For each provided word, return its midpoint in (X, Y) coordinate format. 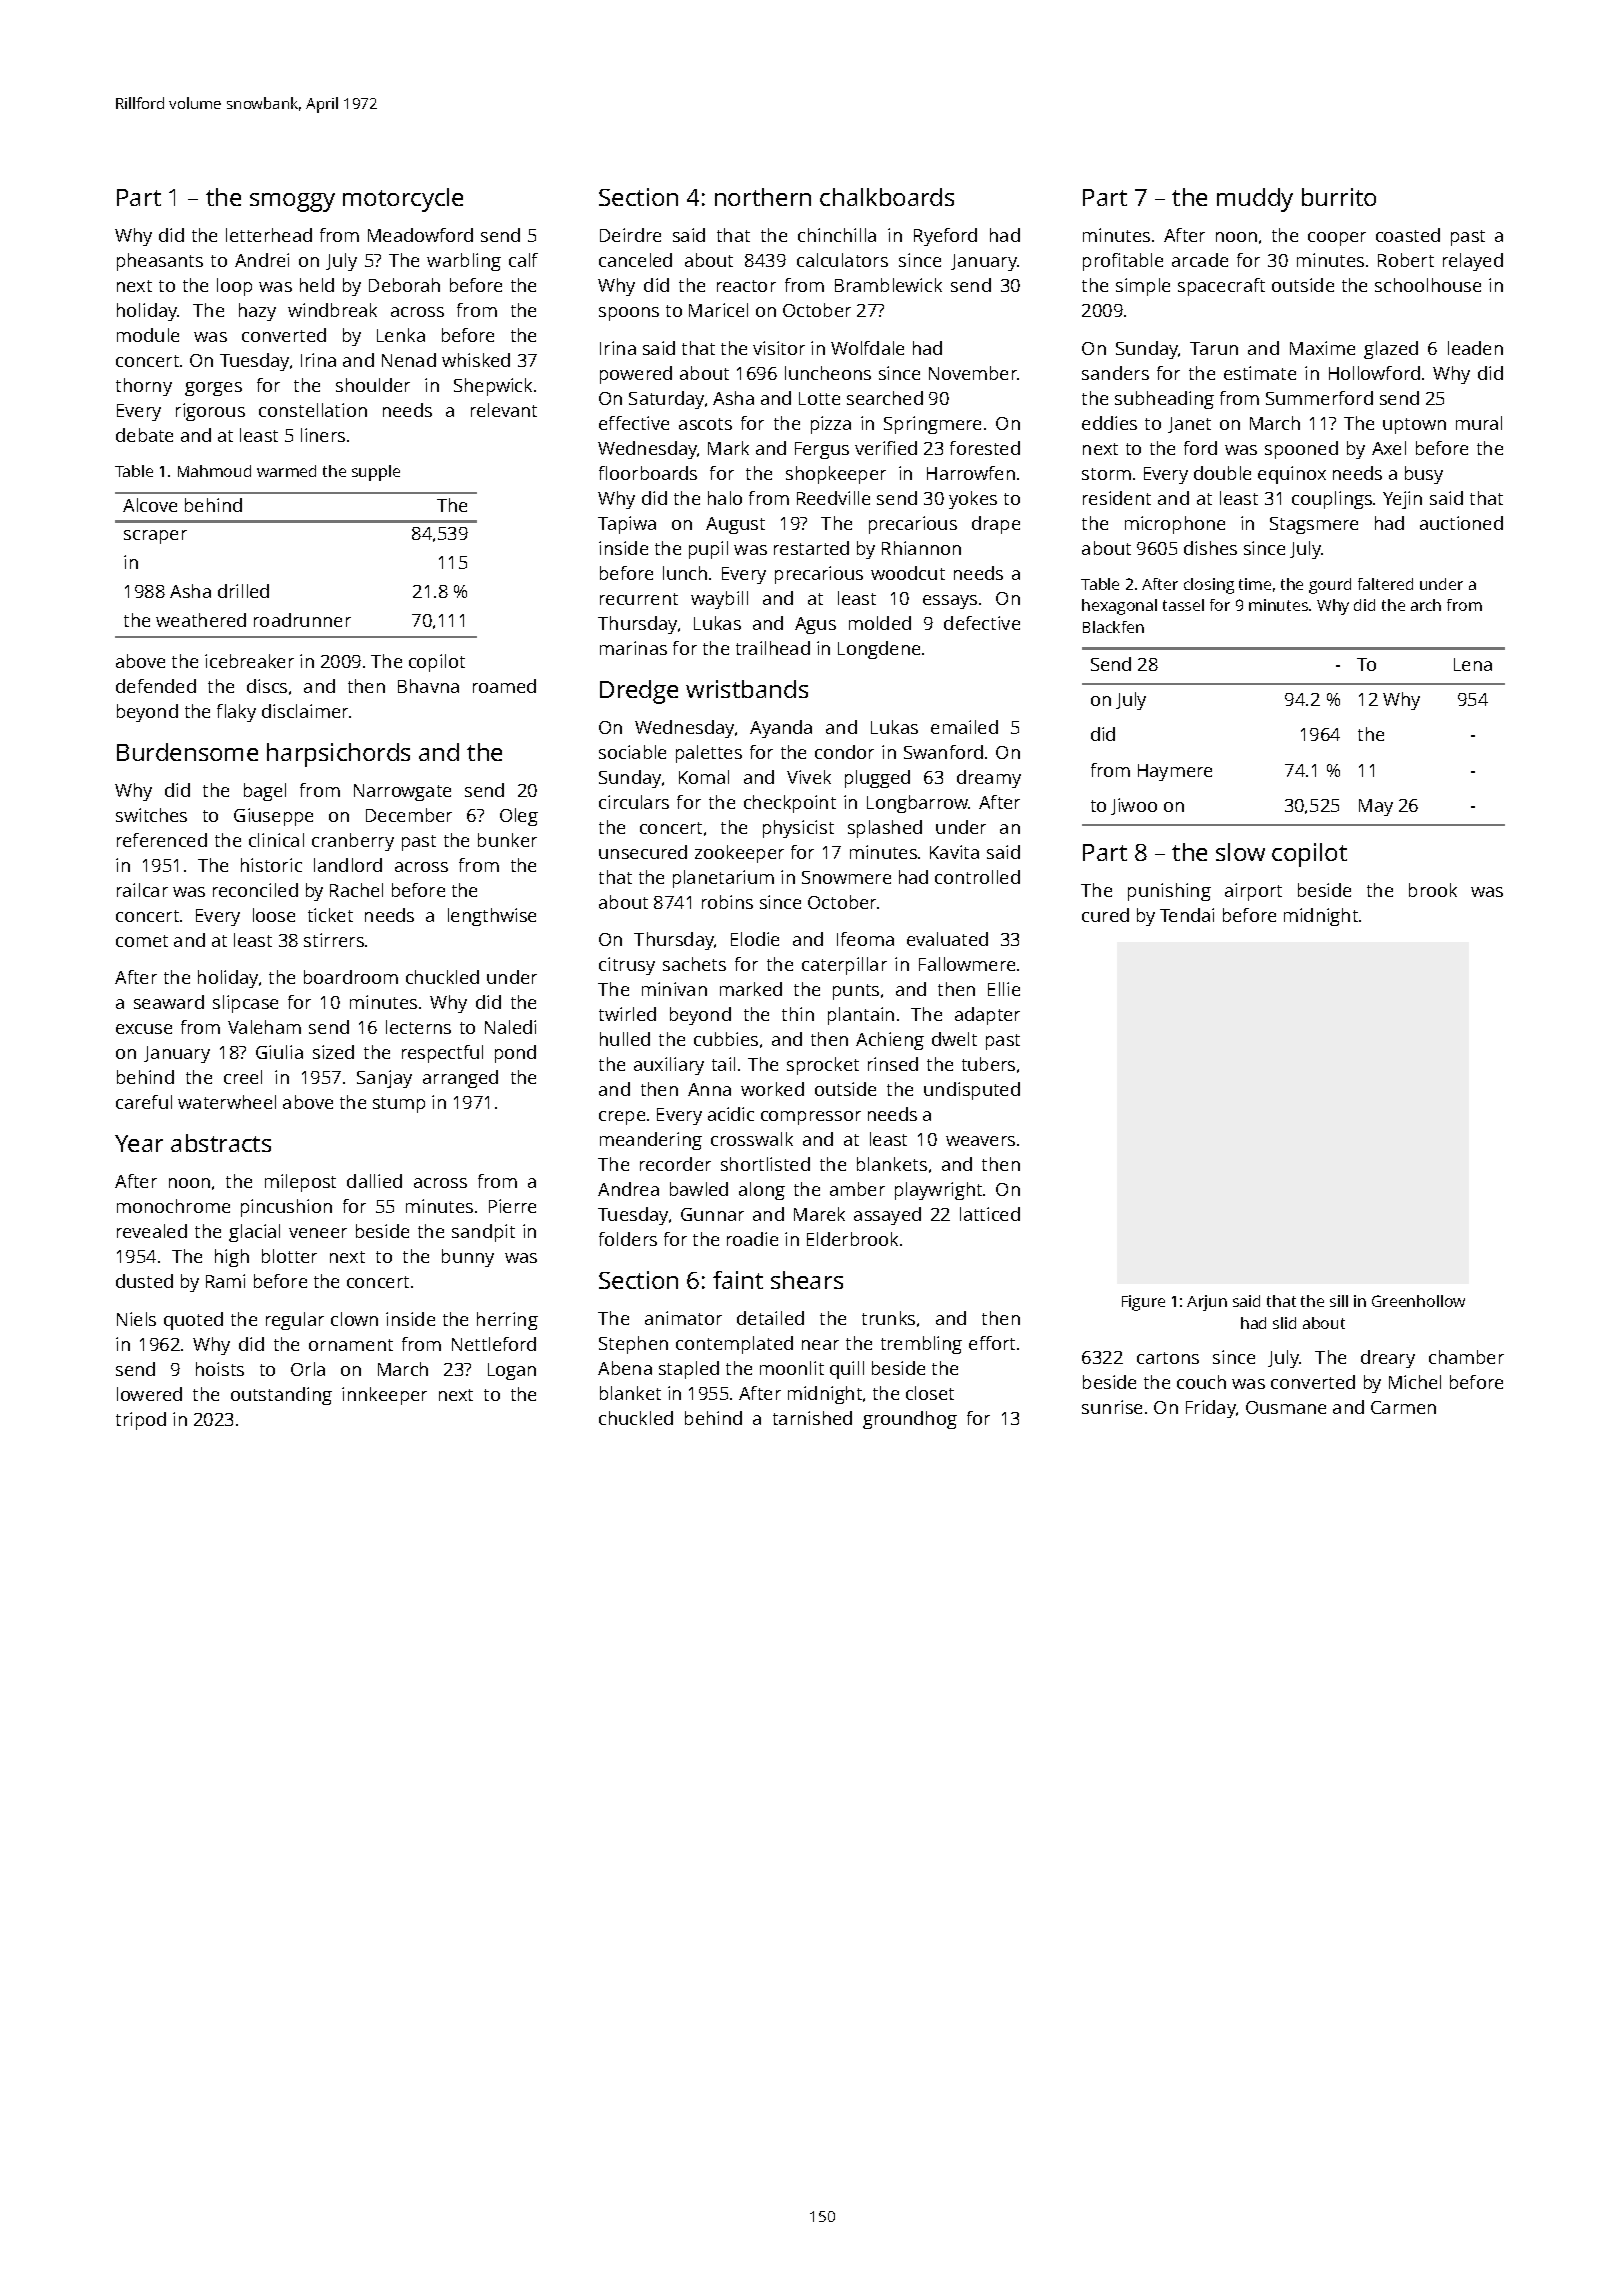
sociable (632, 752)
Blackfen (1113, 627)
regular (295, 1321)
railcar (142, 890)
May (1376, 807)
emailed (964, 727)
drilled (243, 591)
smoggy (292, 202)
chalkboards (887, 197)
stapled (689, 1370)
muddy (1255, 200)
